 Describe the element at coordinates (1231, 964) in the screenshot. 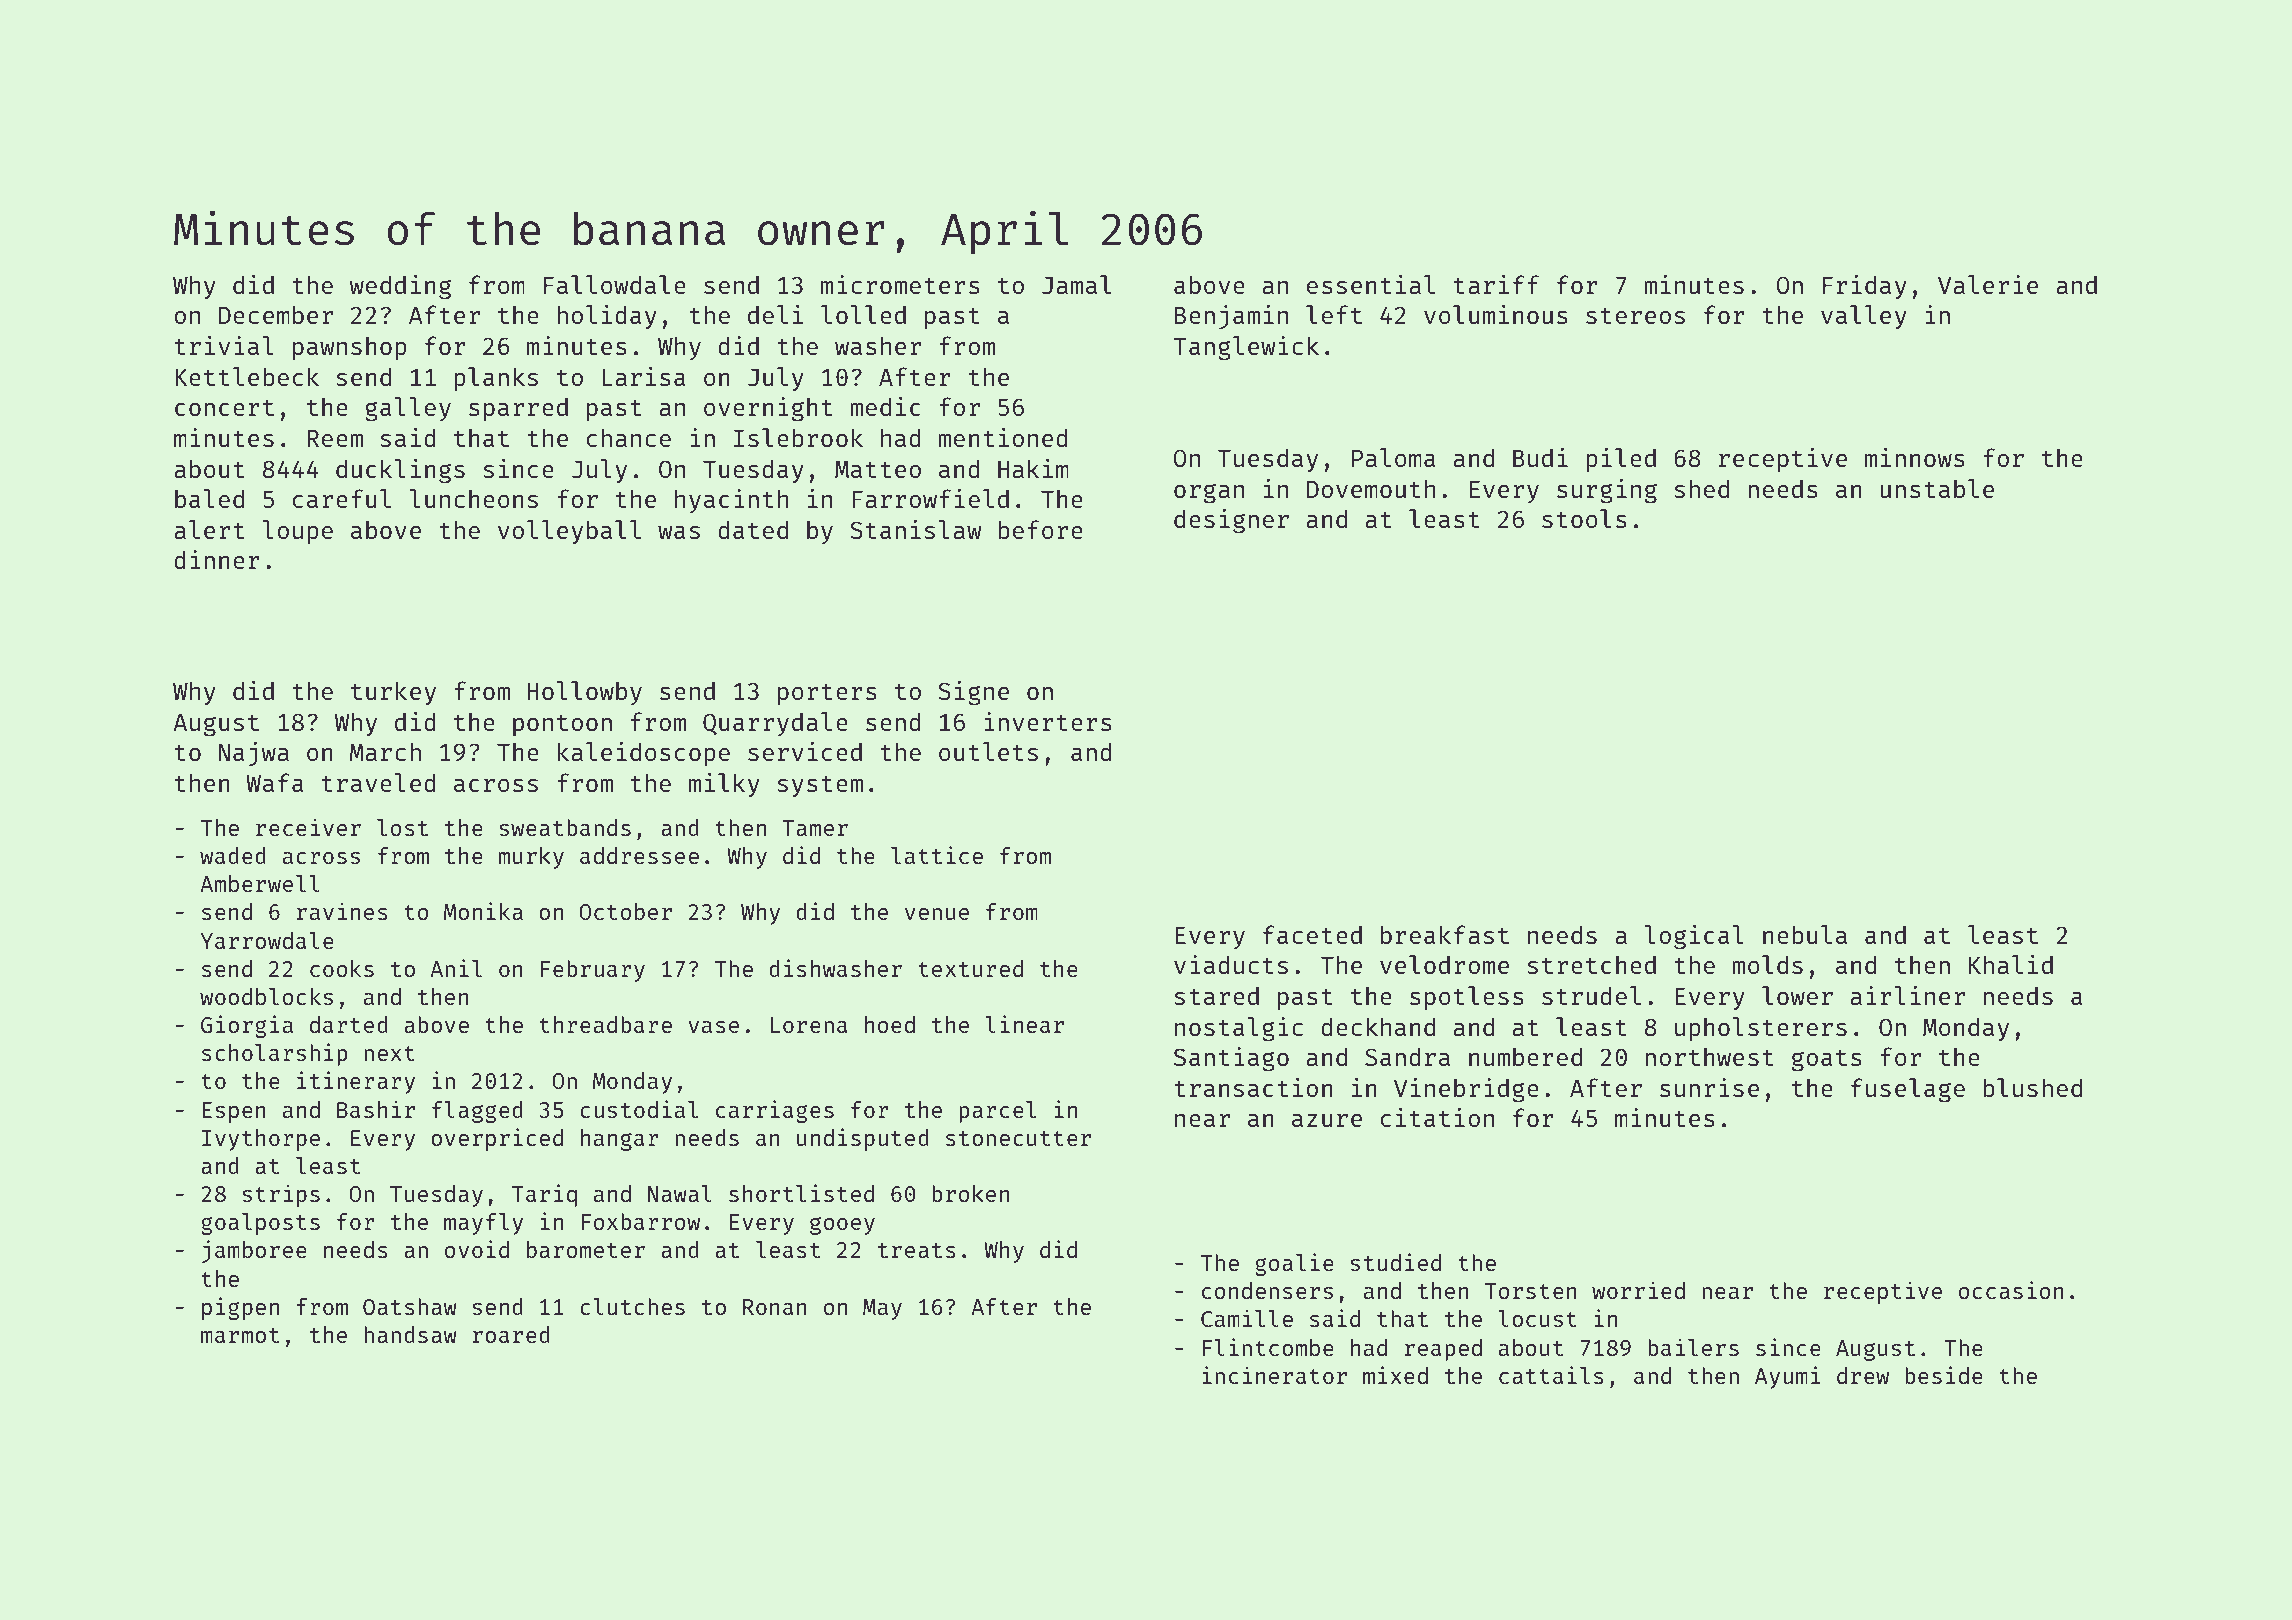

I see `viaducts` at that location.
